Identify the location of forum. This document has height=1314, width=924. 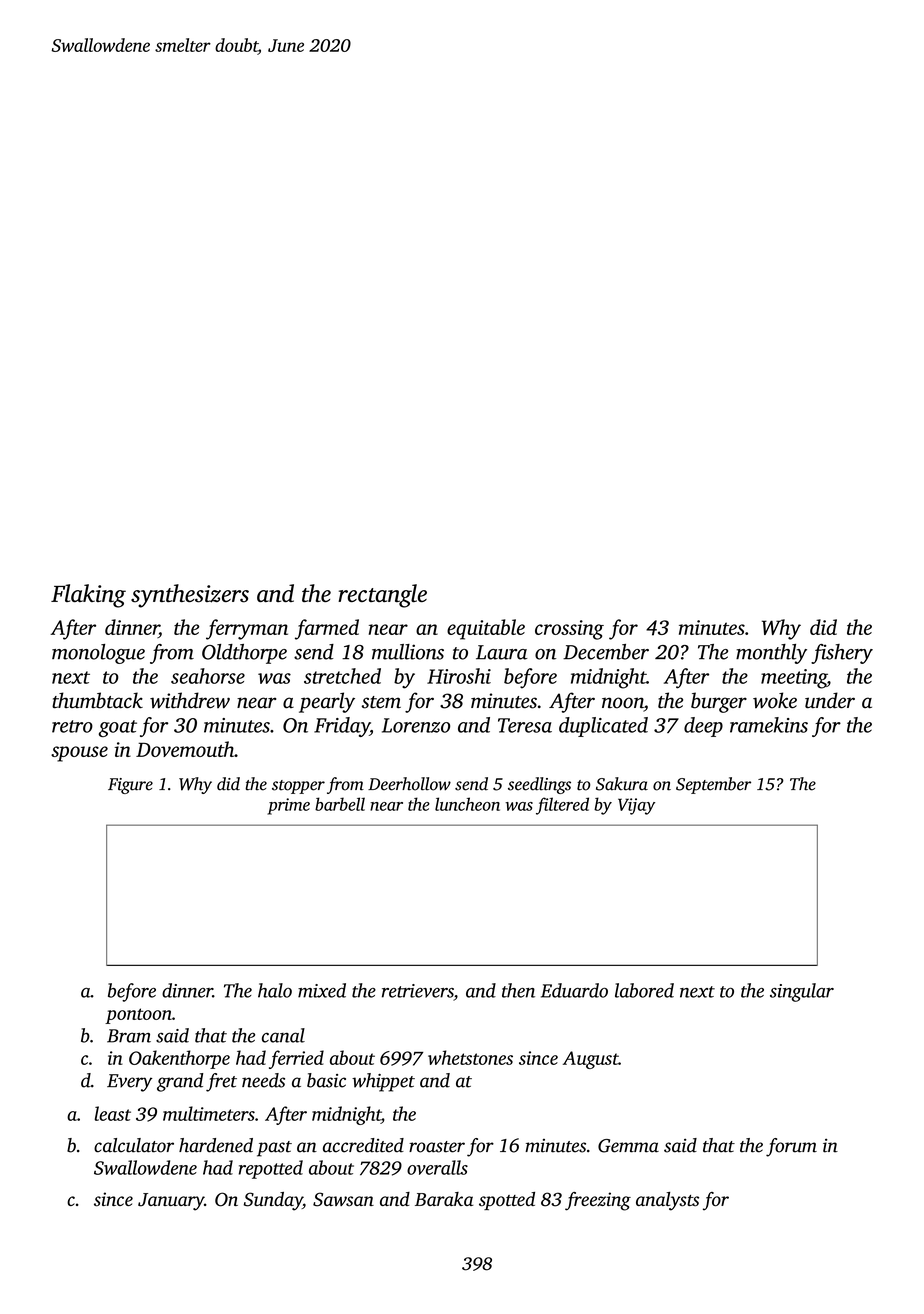
(791, 1147).
